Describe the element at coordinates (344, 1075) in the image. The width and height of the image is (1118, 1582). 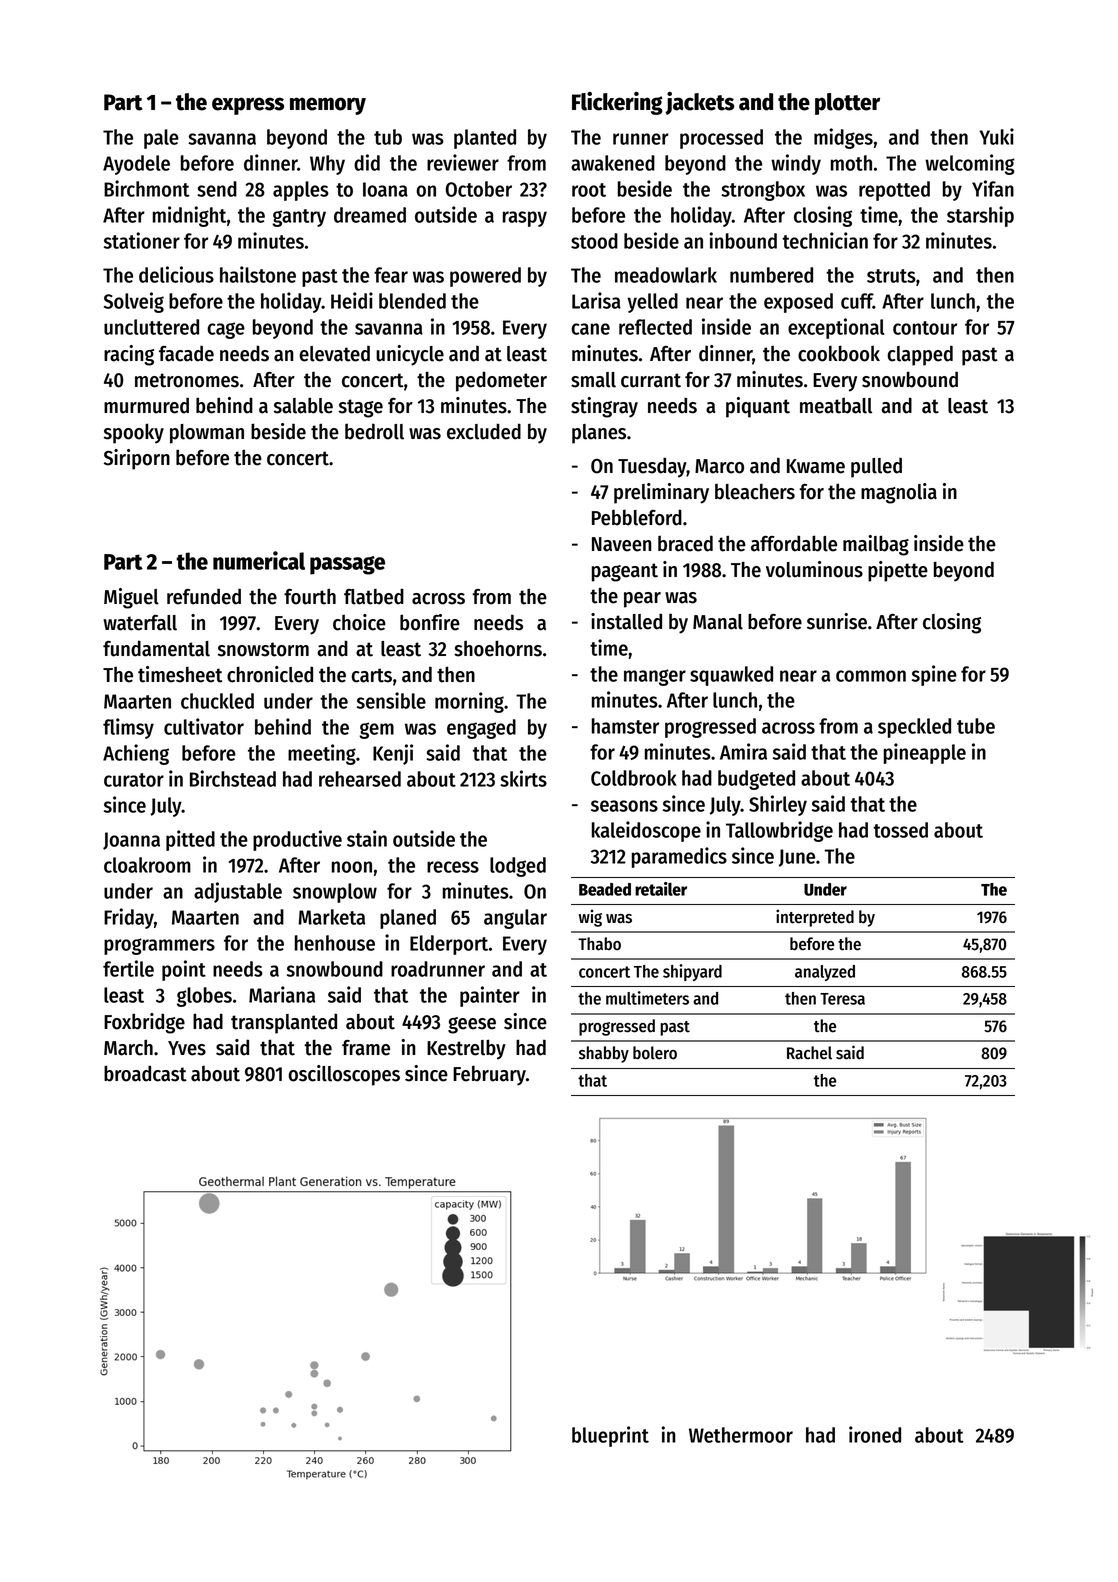
I see `oscilloscopes` at that location.
